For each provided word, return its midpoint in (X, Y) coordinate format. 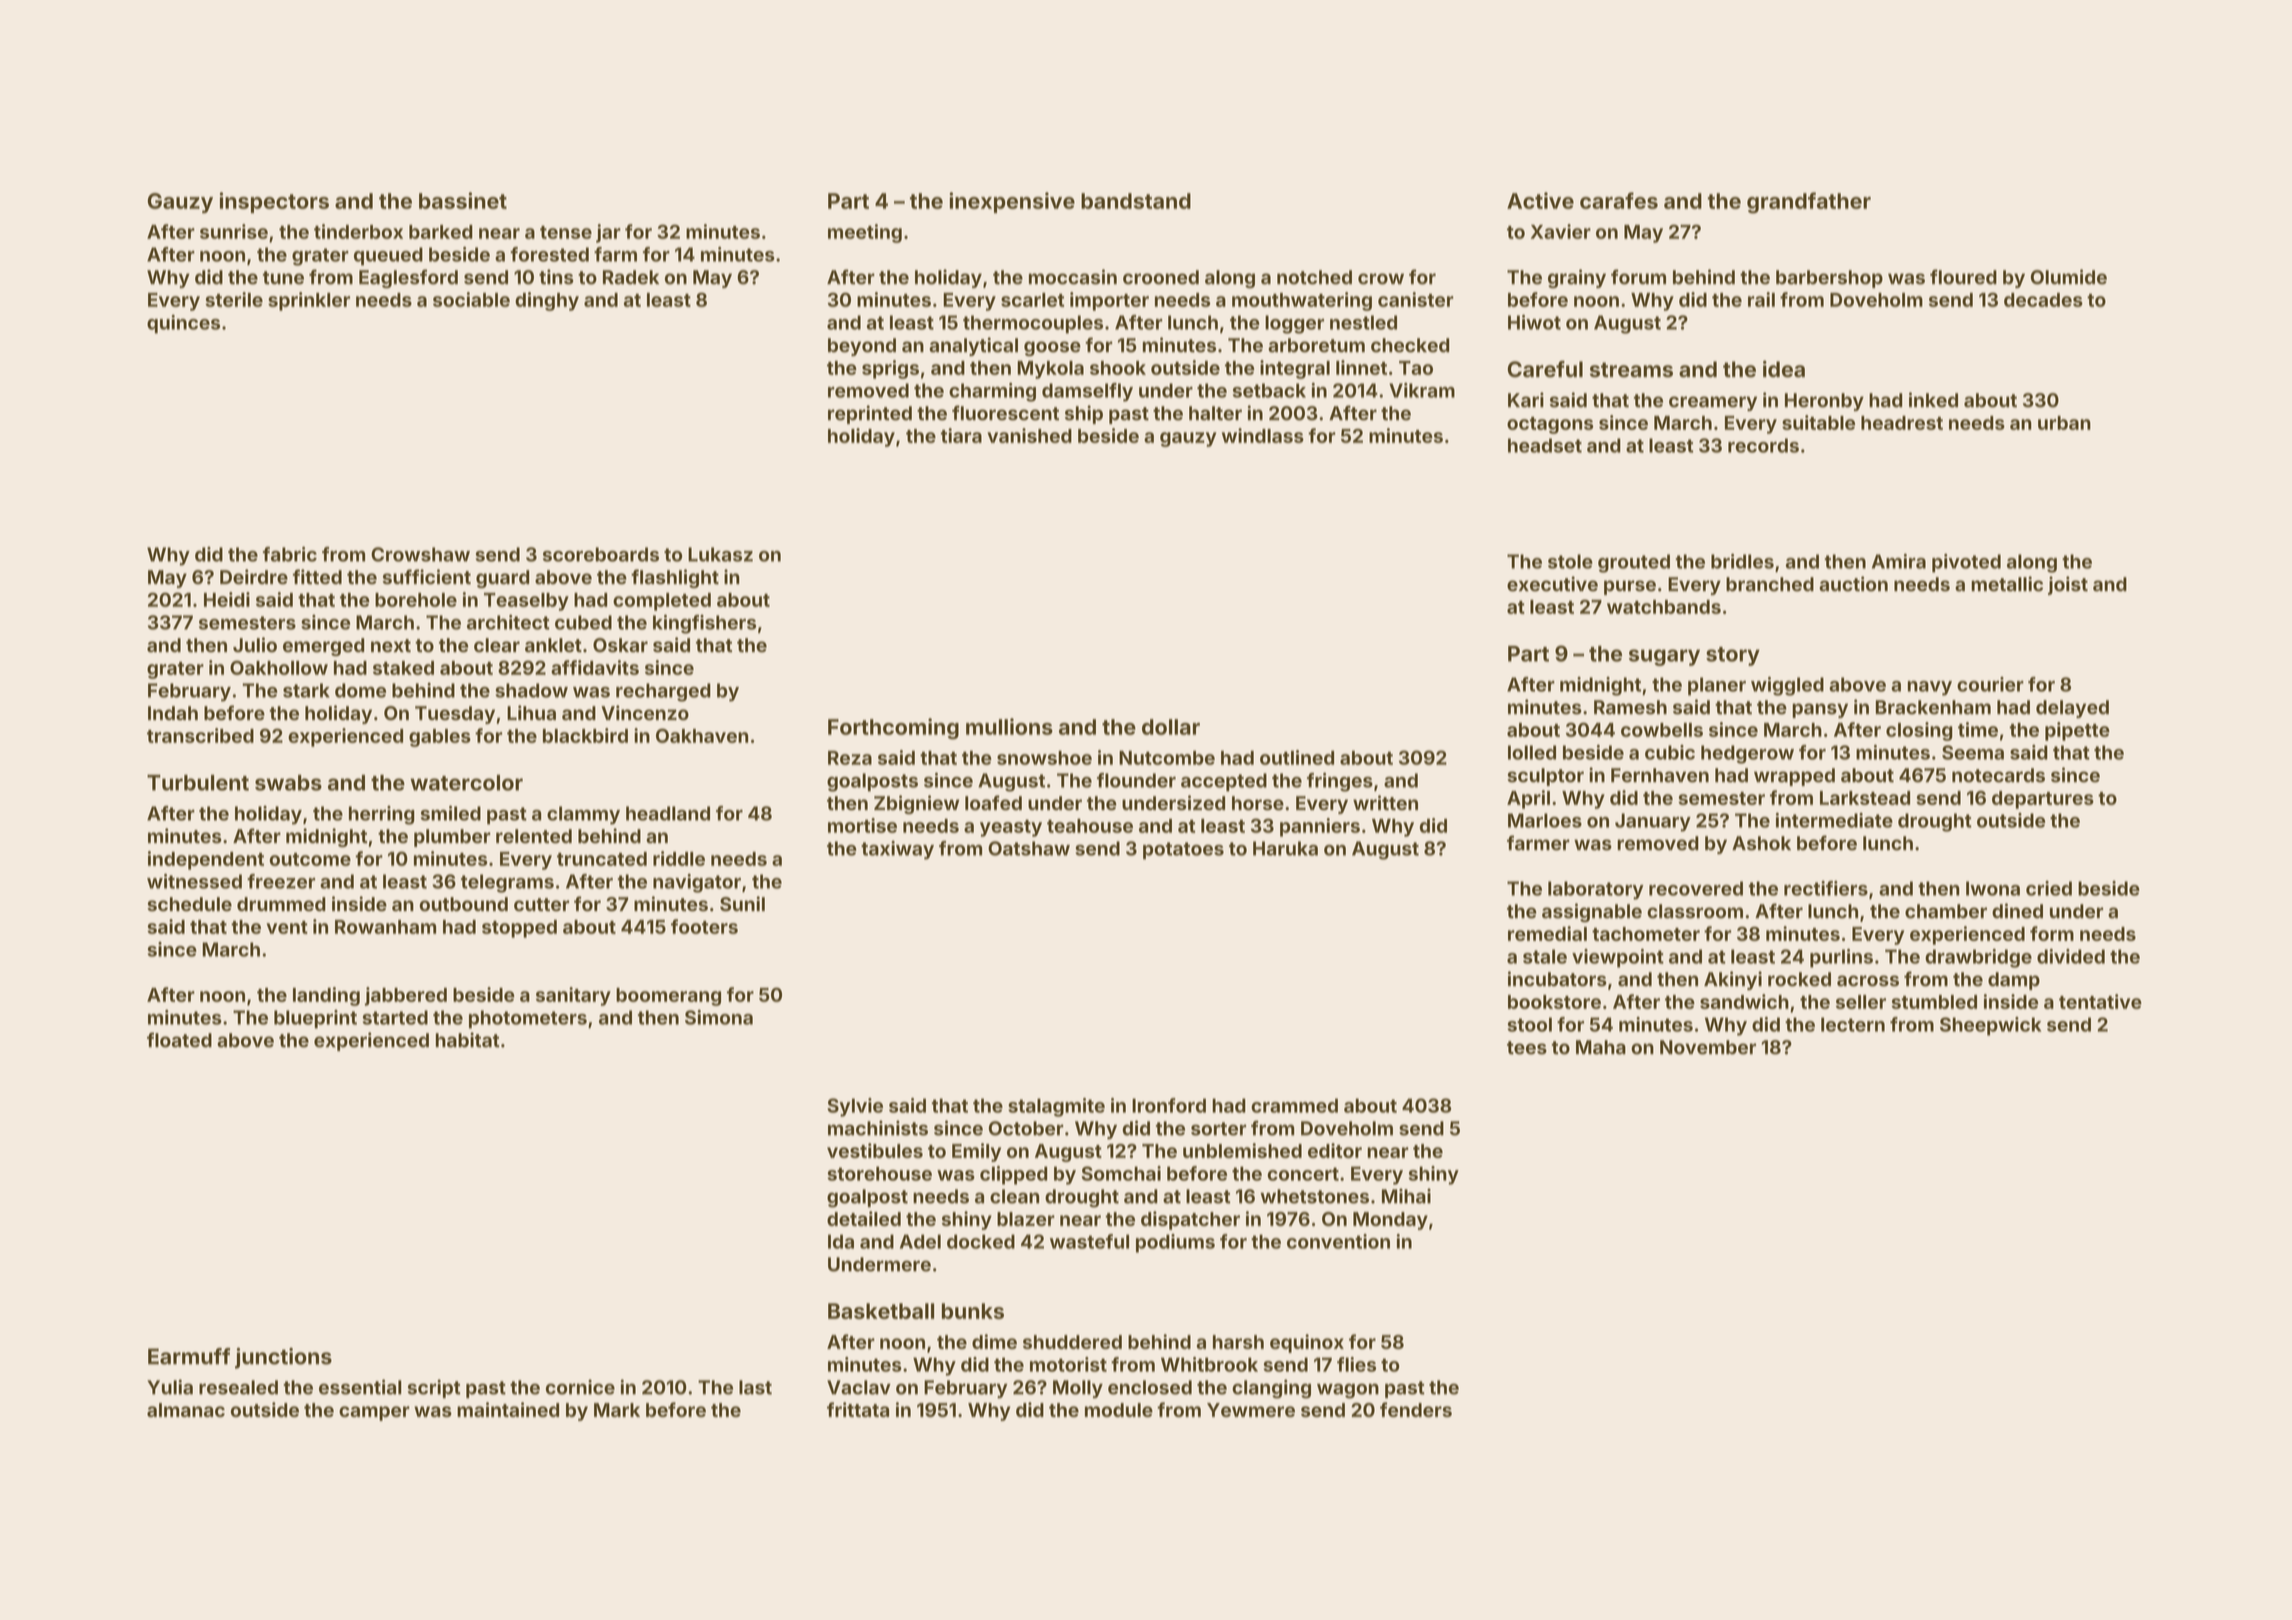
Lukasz (720, 554)
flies (1356, 1364)
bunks (973, 1311)
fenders (1416, 1409)
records (1763, 445)
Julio (255, 645)
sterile (234, 299)
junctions (283, 1358)
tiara (961, 435)
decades (2043, 300)
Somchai (1121, 1173)
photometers (528, 1019)
